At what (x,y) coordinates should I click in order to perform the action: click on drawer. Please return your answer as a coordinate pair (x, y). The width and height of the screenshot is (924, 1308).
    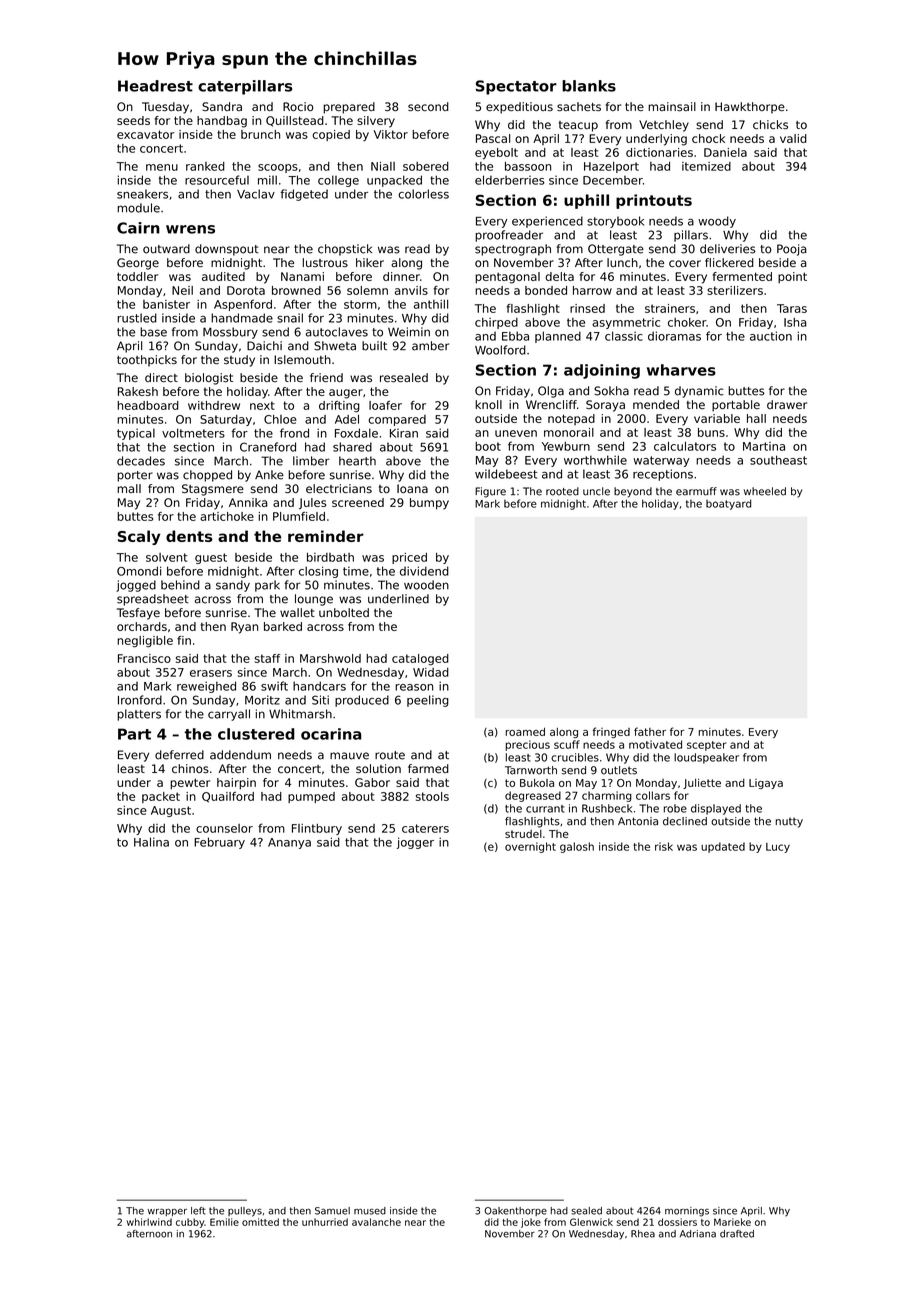
    Looking at the image, I should click on (787, 404).
